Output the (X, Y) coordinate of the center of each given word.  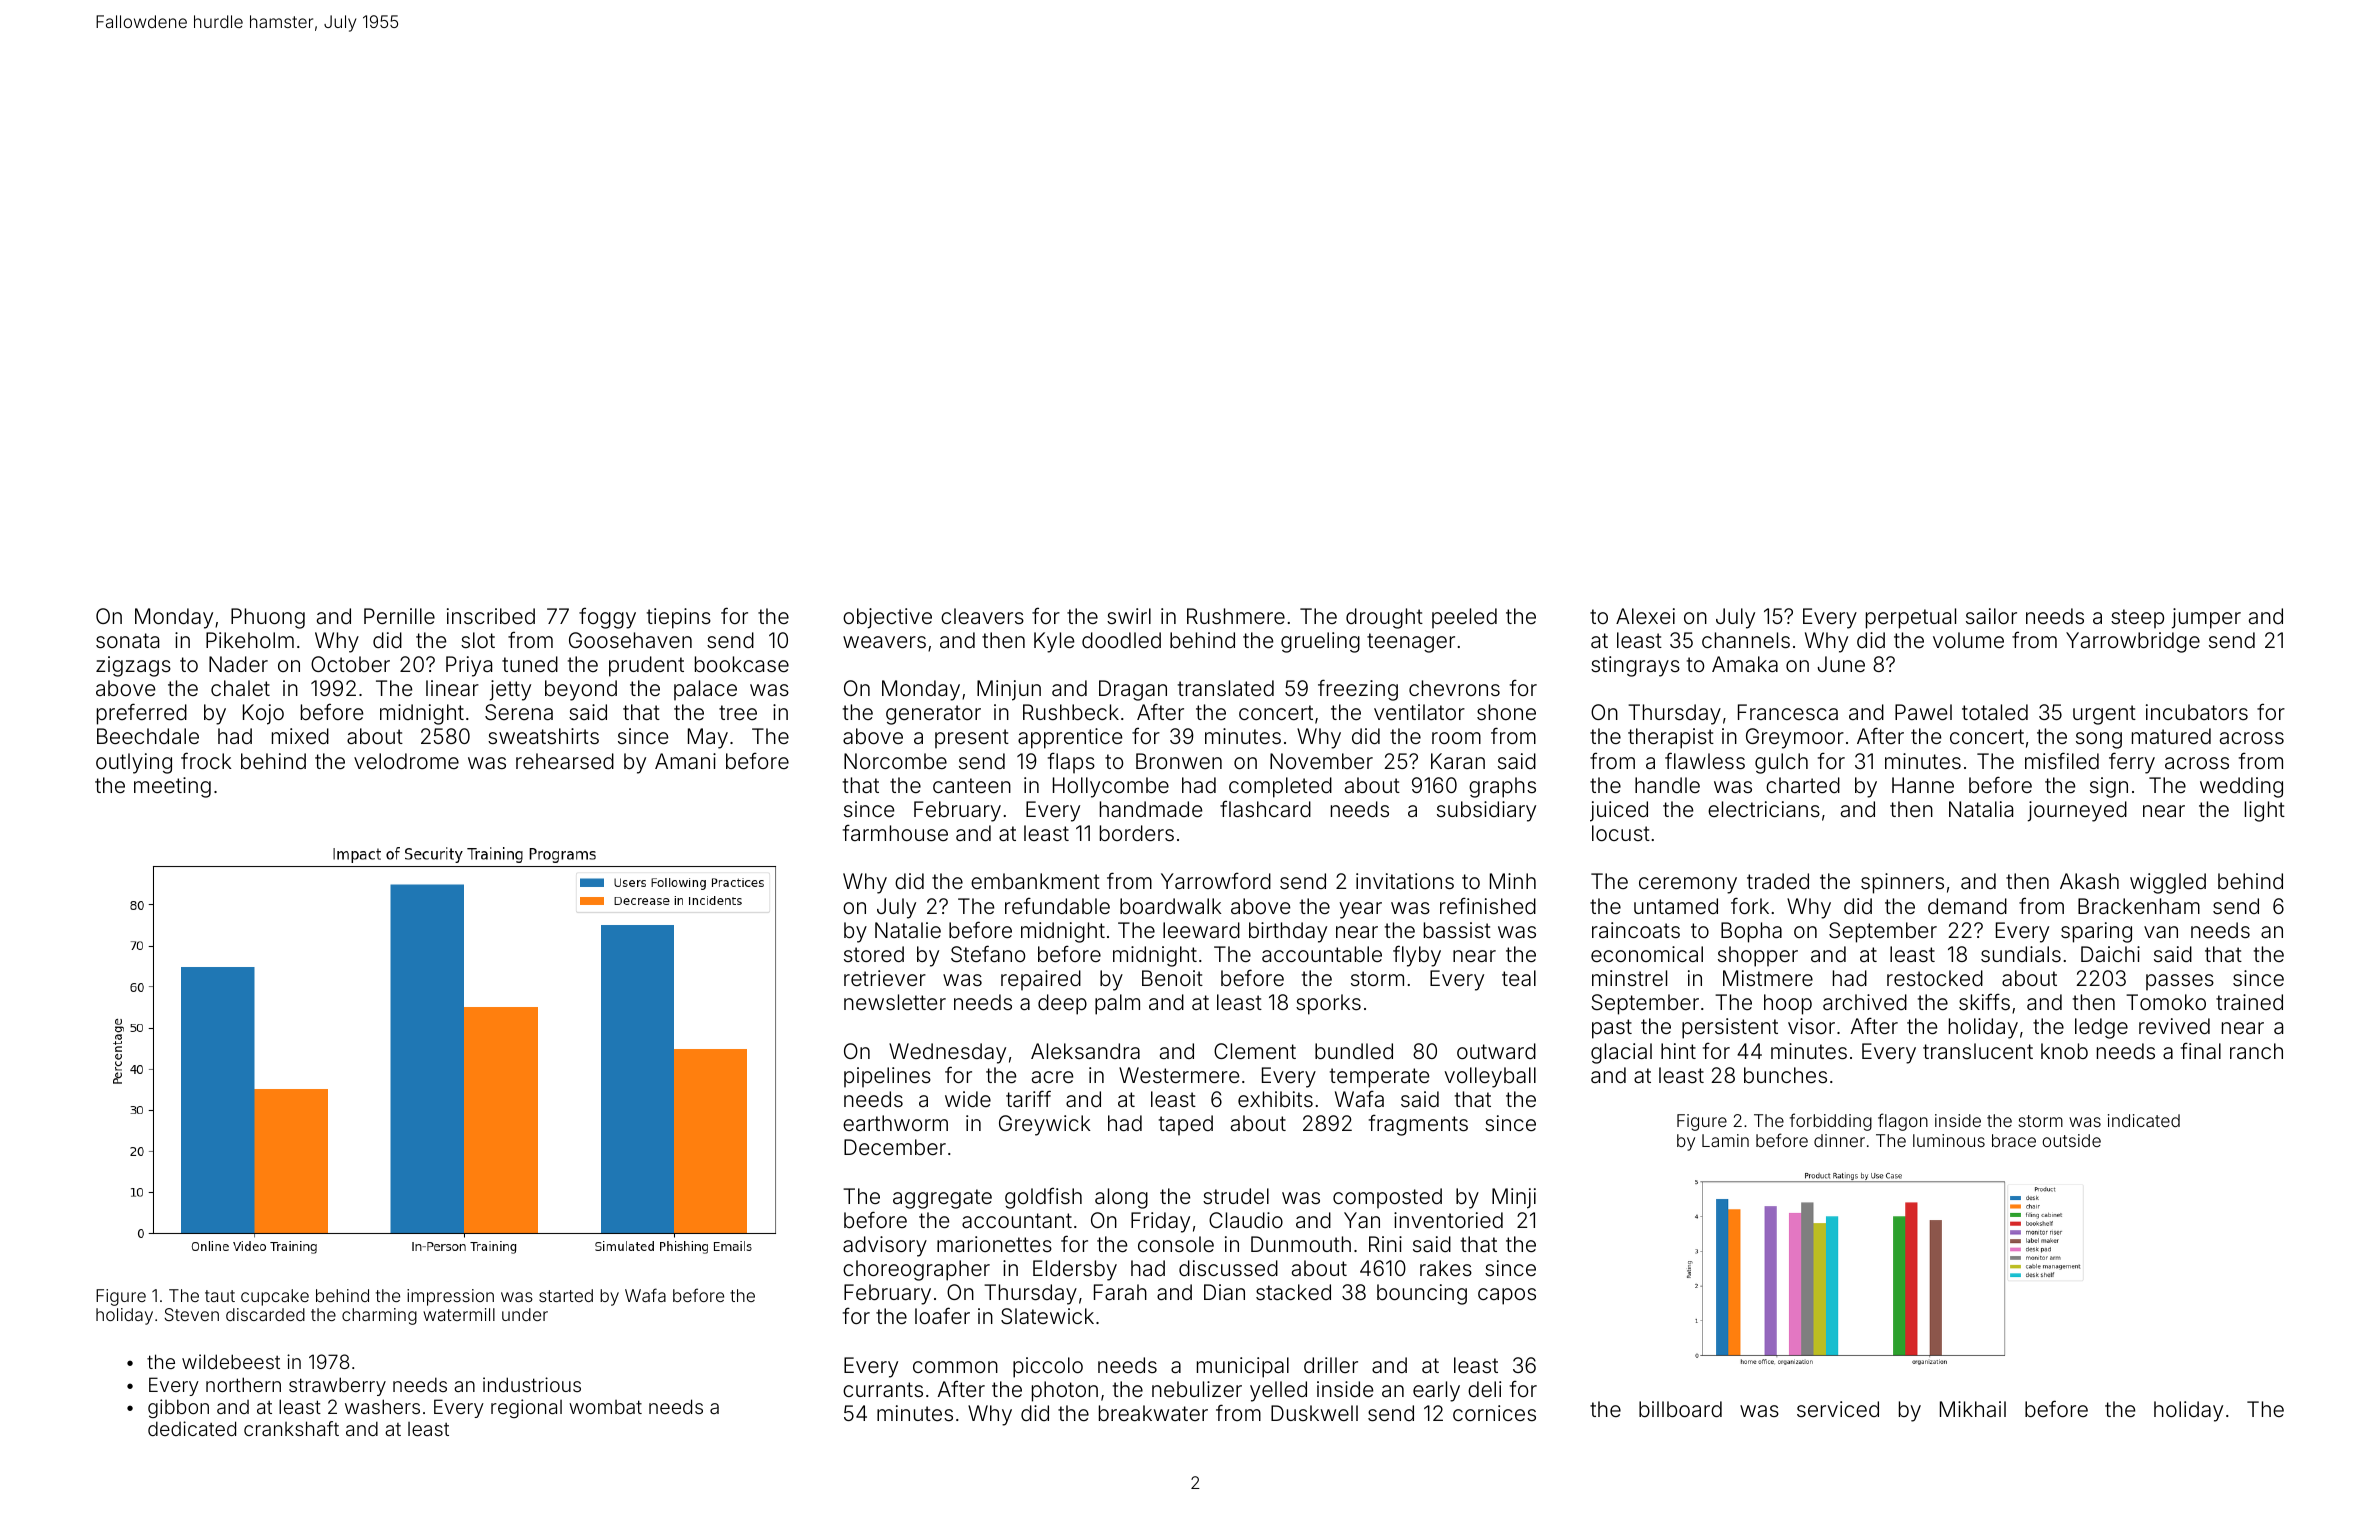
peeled (1464, 618)
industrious (532, 1384)
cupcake (275, 1297)
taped (1186, 1125)
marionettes (994, 1244)
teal (1519, 978)
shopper (1758, 956)
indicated (2144, 1120)
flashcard (1265, 808)
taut (220, 1296)
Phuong (268, 618)
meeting (172, 787)
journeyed (2077, 811)
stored (874, 954)
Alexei (1645, 616)
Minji (1514, 1198)
